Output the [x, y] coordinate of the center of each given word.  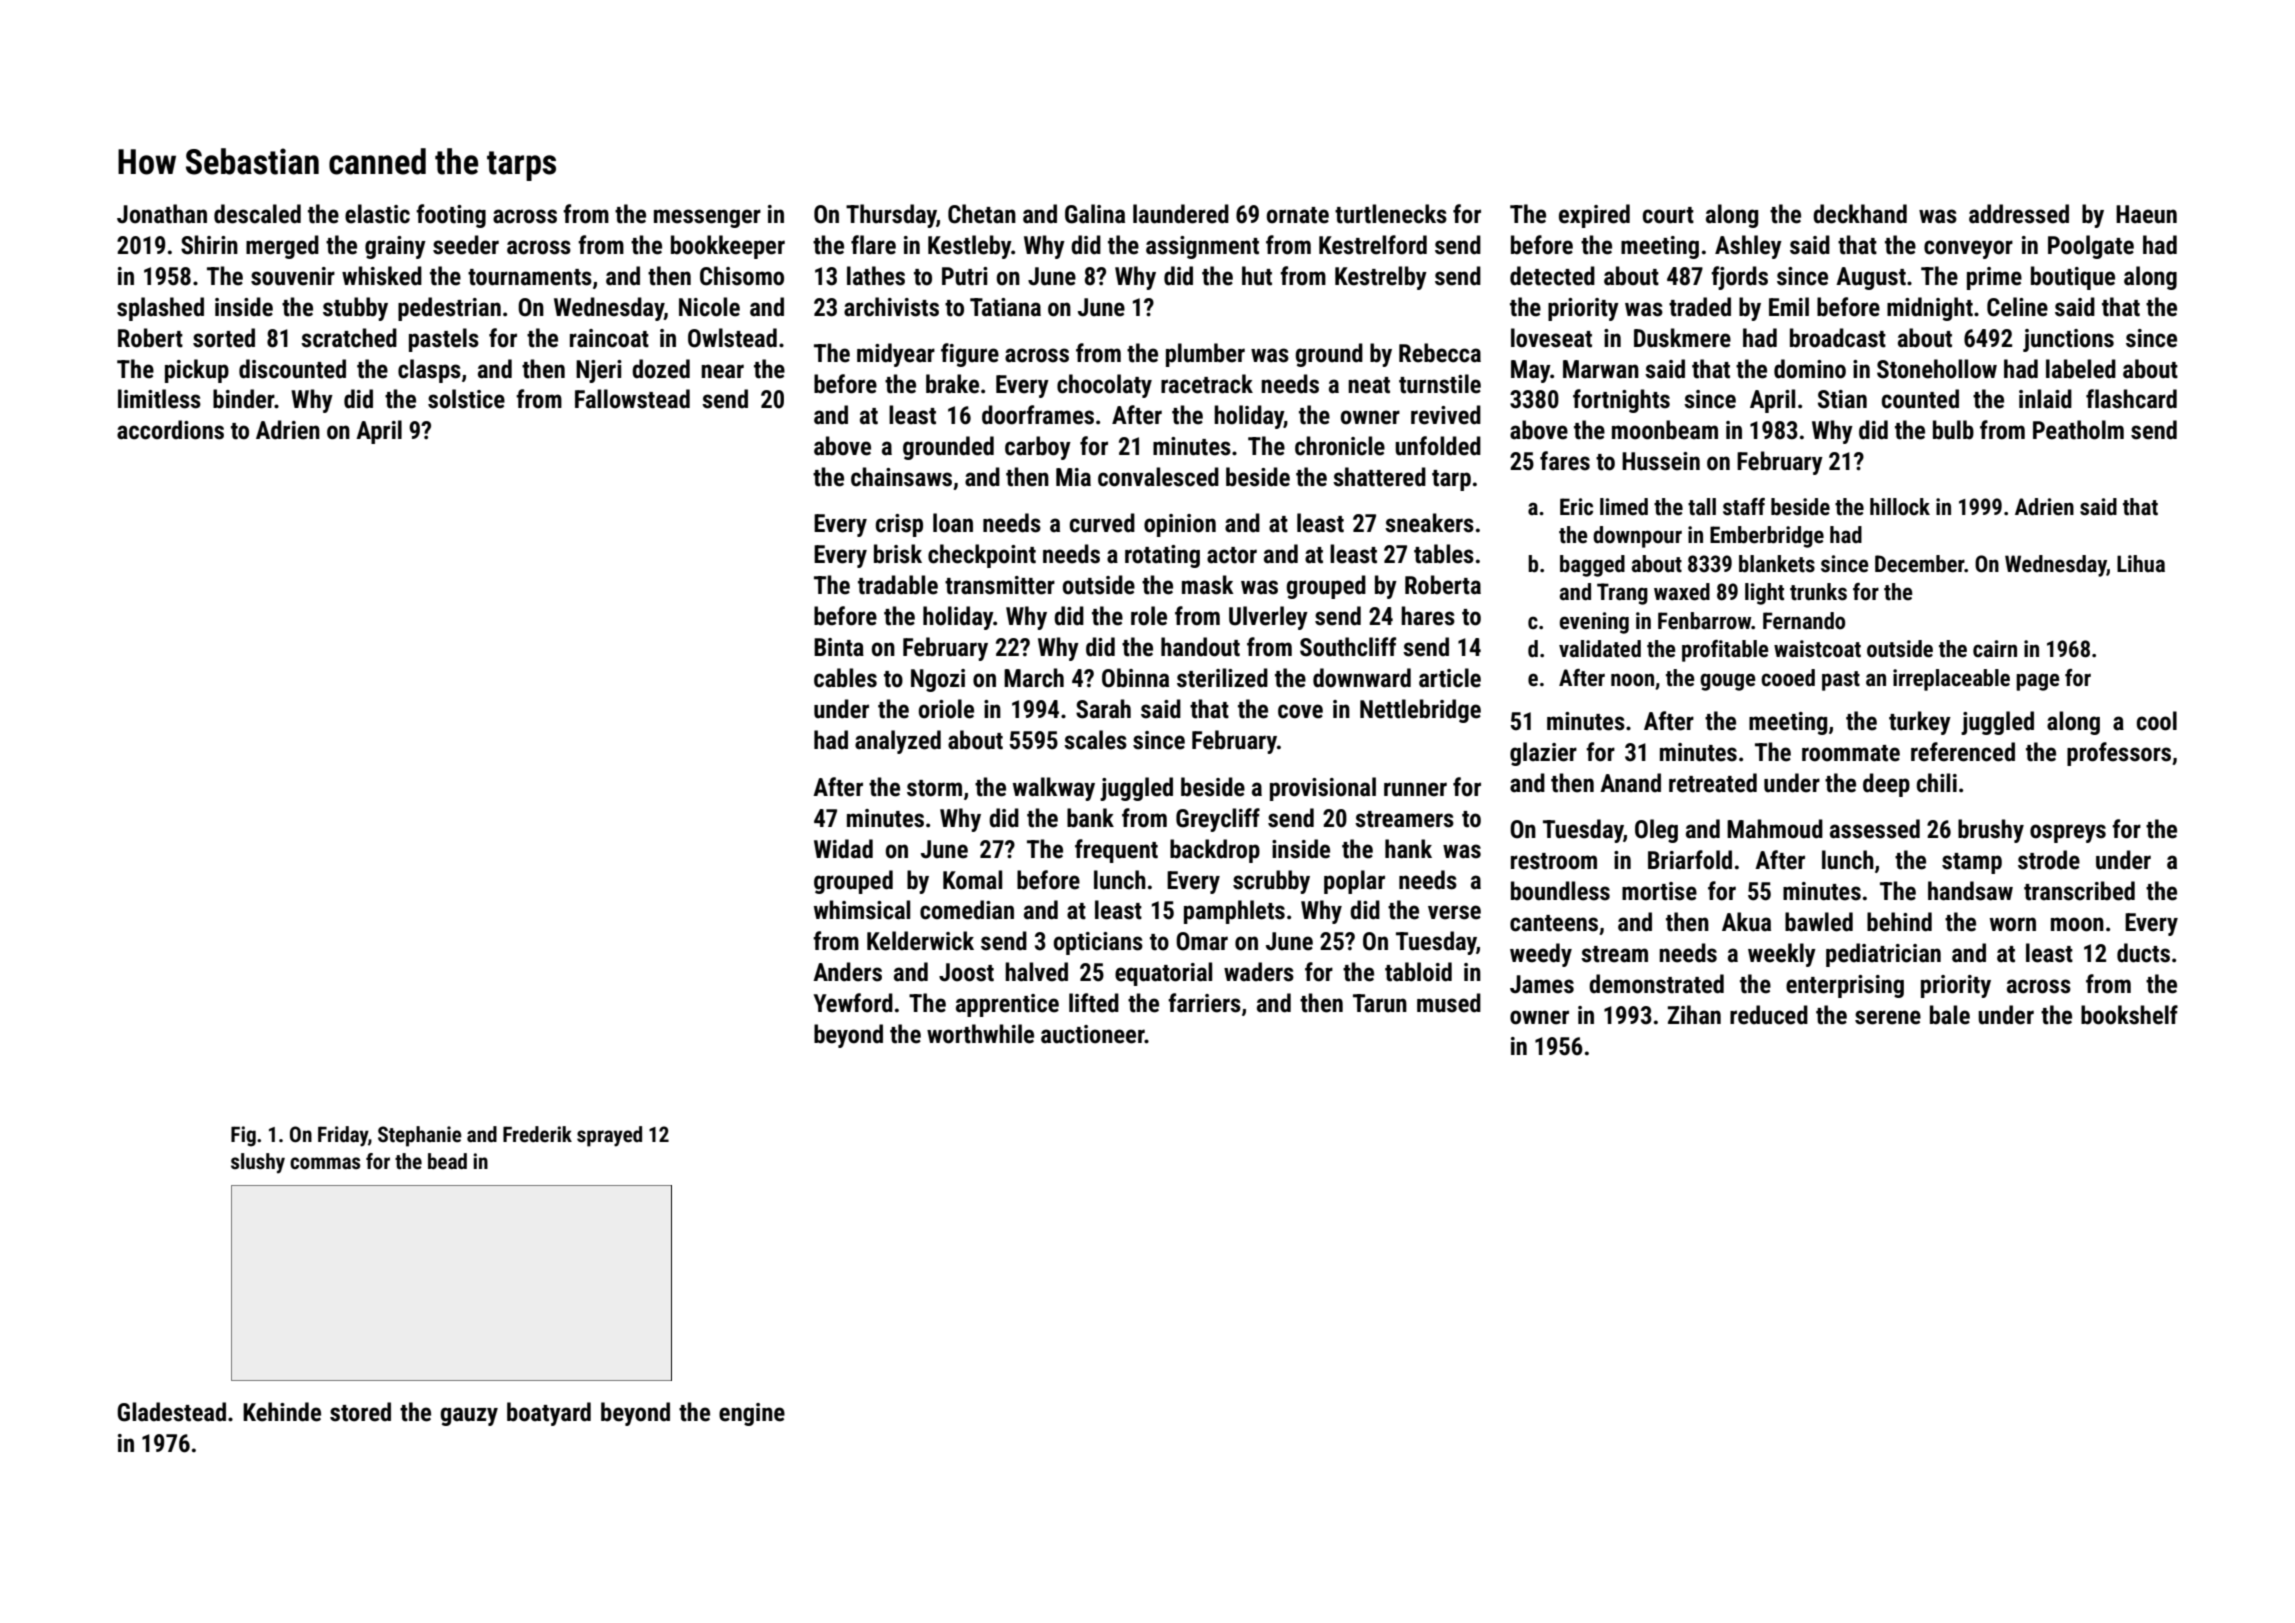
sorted [224, 338]
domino [1810, 369]
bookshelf [2129, 1015]
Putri [965, 276]
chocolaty [1104, 386]
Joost [966, 972]
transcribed [2079, 891]
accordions [170, 430]
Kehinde [282, 1412]
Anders [847, 972]
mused [1449, 1003]
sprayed [609, 1136]
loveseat [1551, 338]
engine [752, 1414]
